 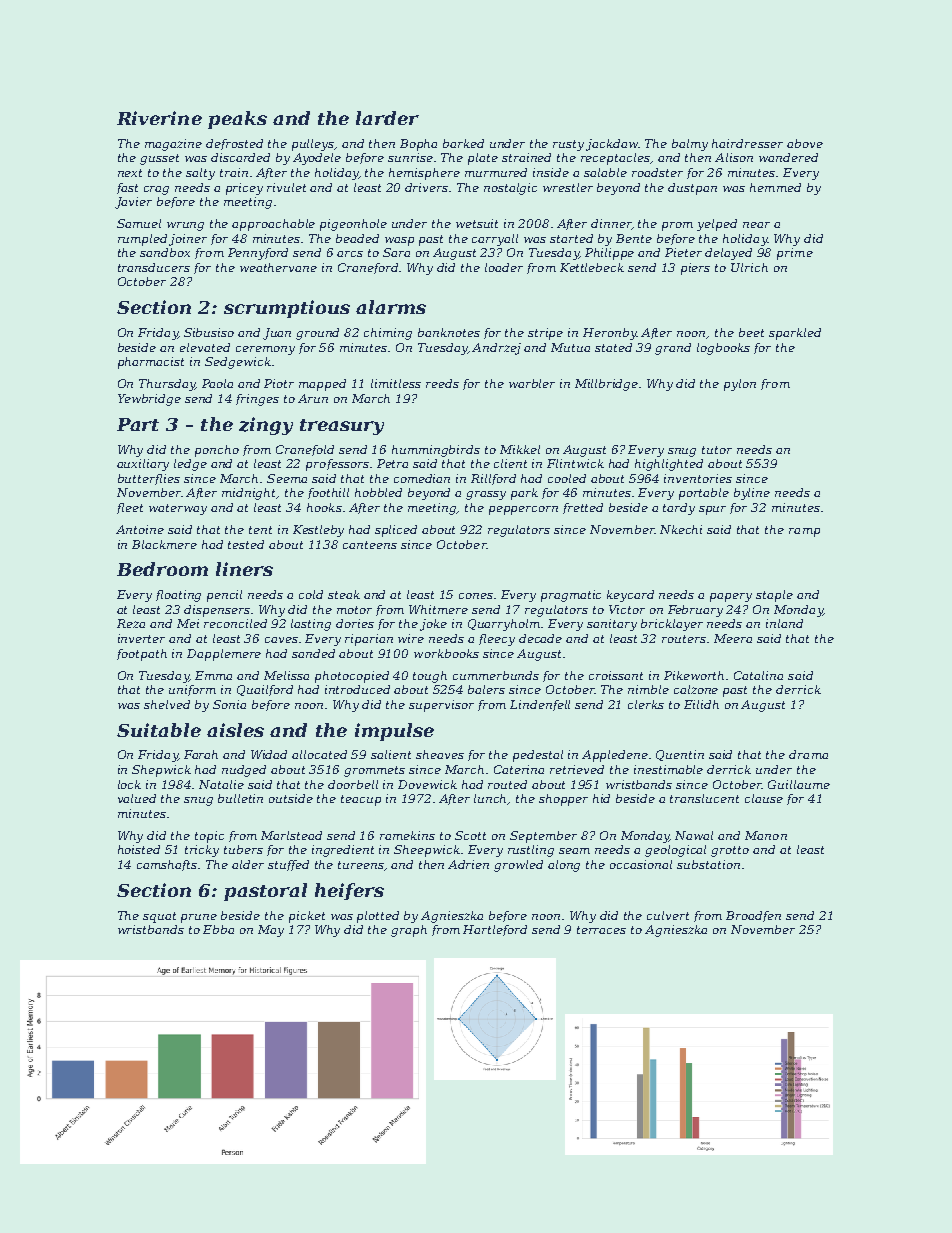 I want to click on alarms, so click(x=391, y=307).
